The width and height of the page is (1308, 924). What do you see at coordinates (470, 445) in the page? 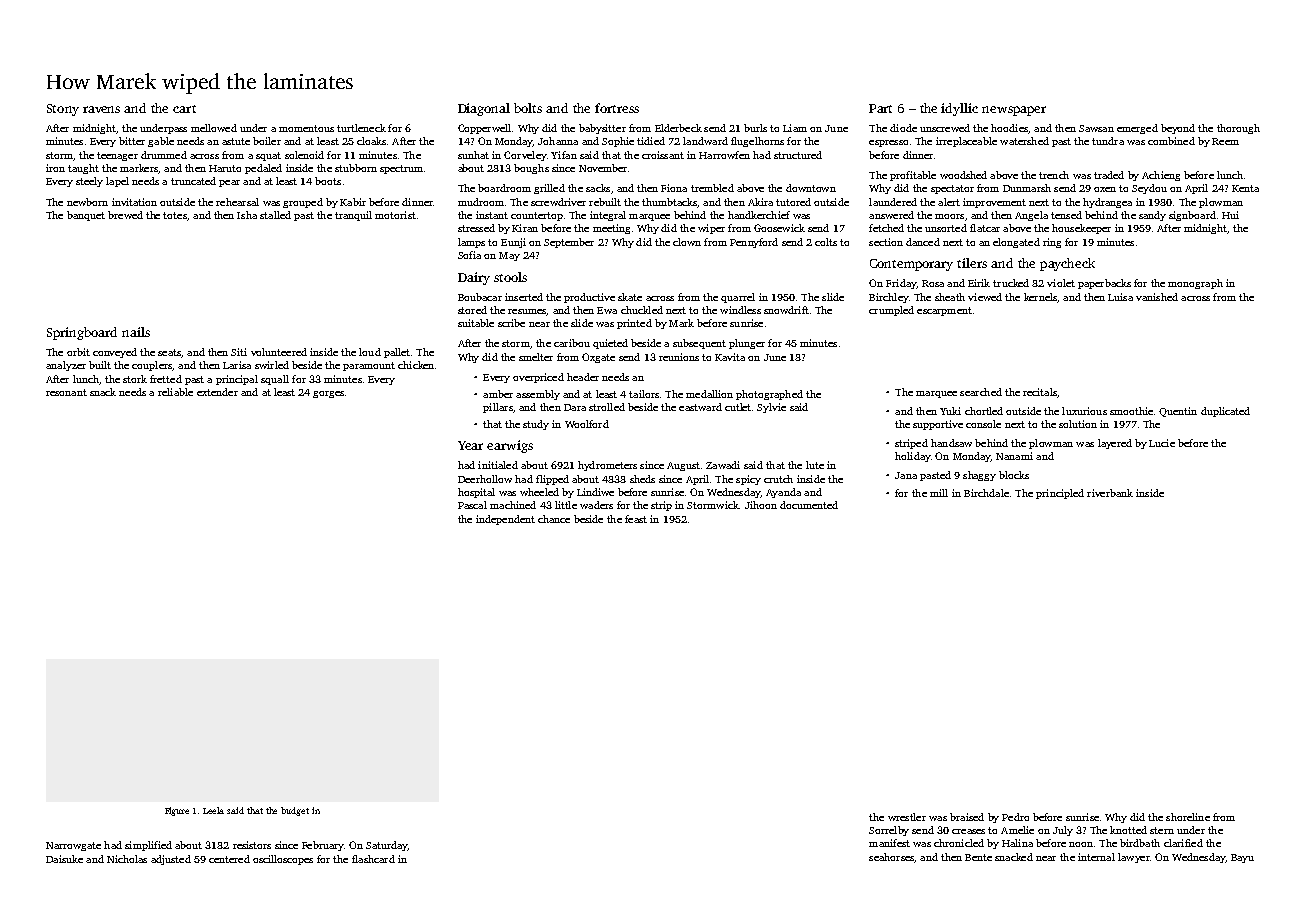
I see `Year` at bounding box center [470, 445].
